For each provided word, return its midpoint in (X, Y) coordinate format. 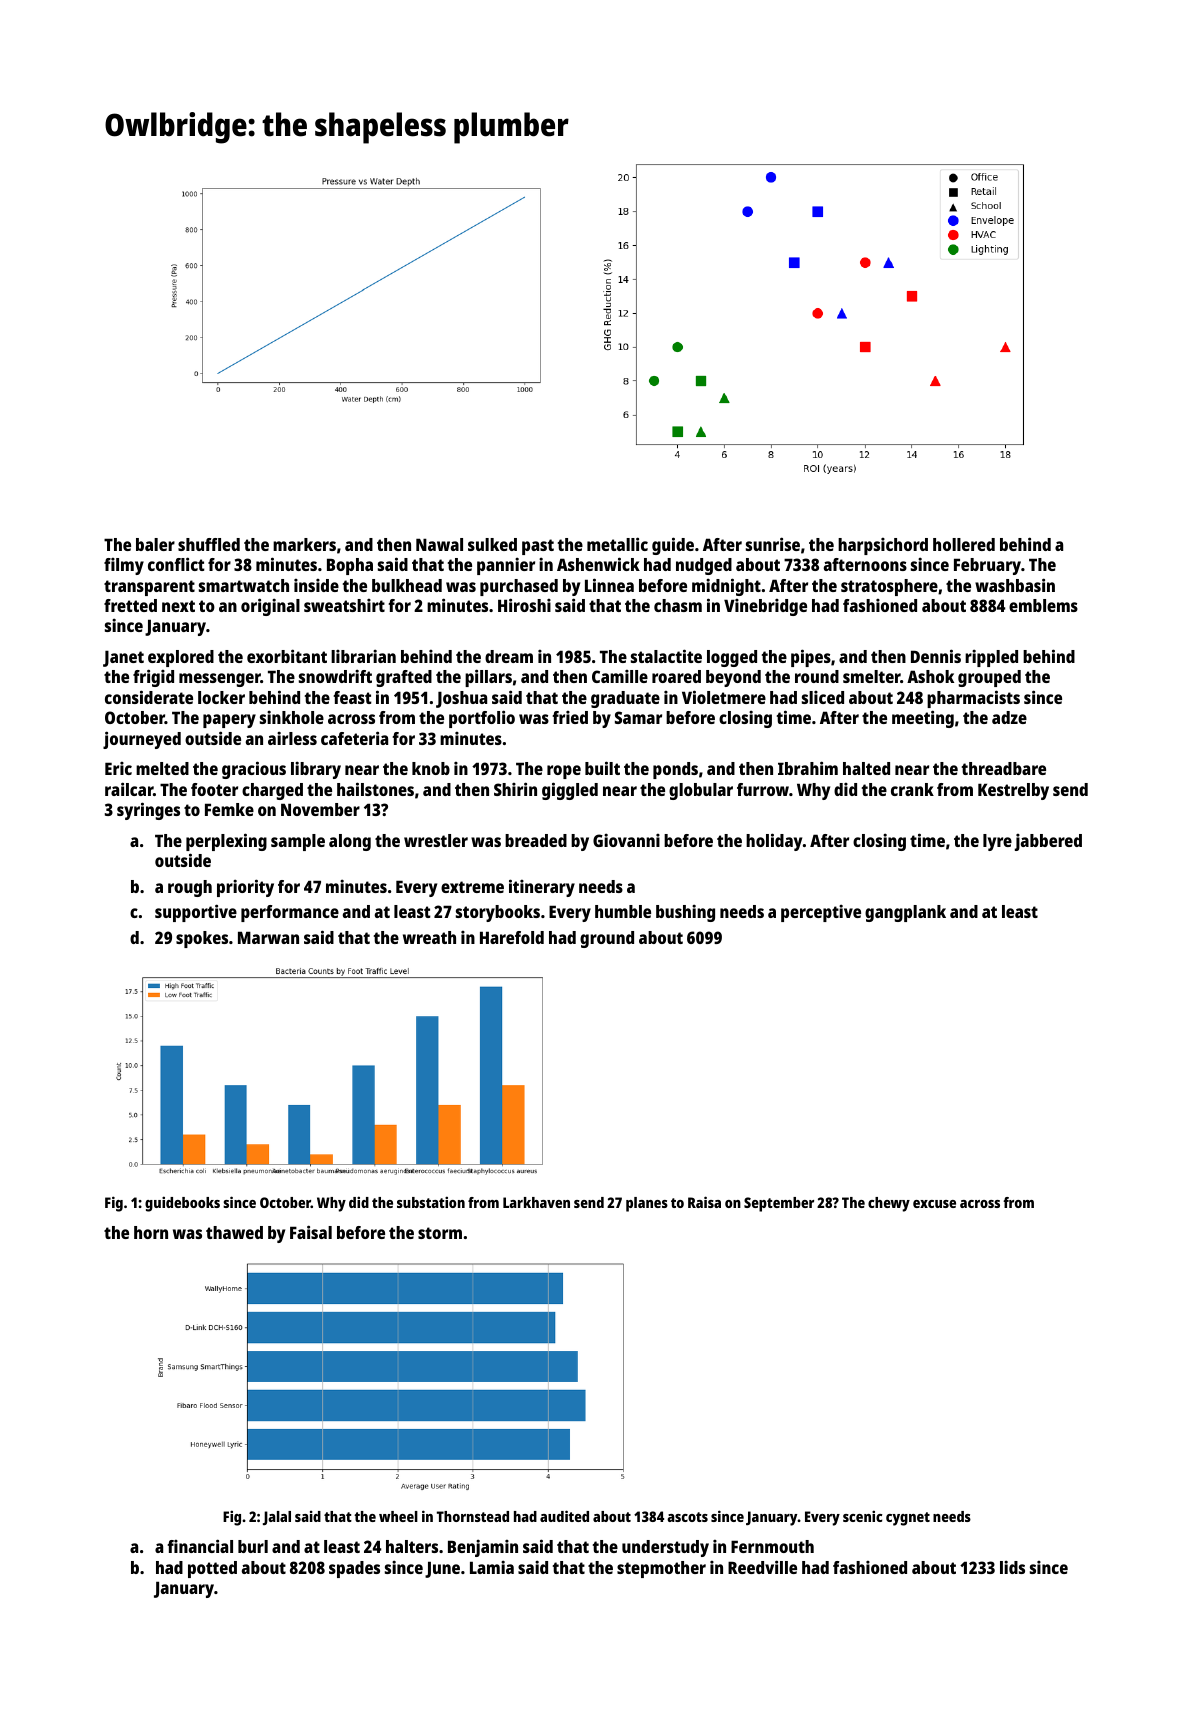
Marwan (268, 937)
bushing (685, 913)
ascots (687, 1517)
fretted (130, 605)
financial (200, 1546)
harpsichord (883, 546)
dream (509, 656)
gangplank (905, 913)
